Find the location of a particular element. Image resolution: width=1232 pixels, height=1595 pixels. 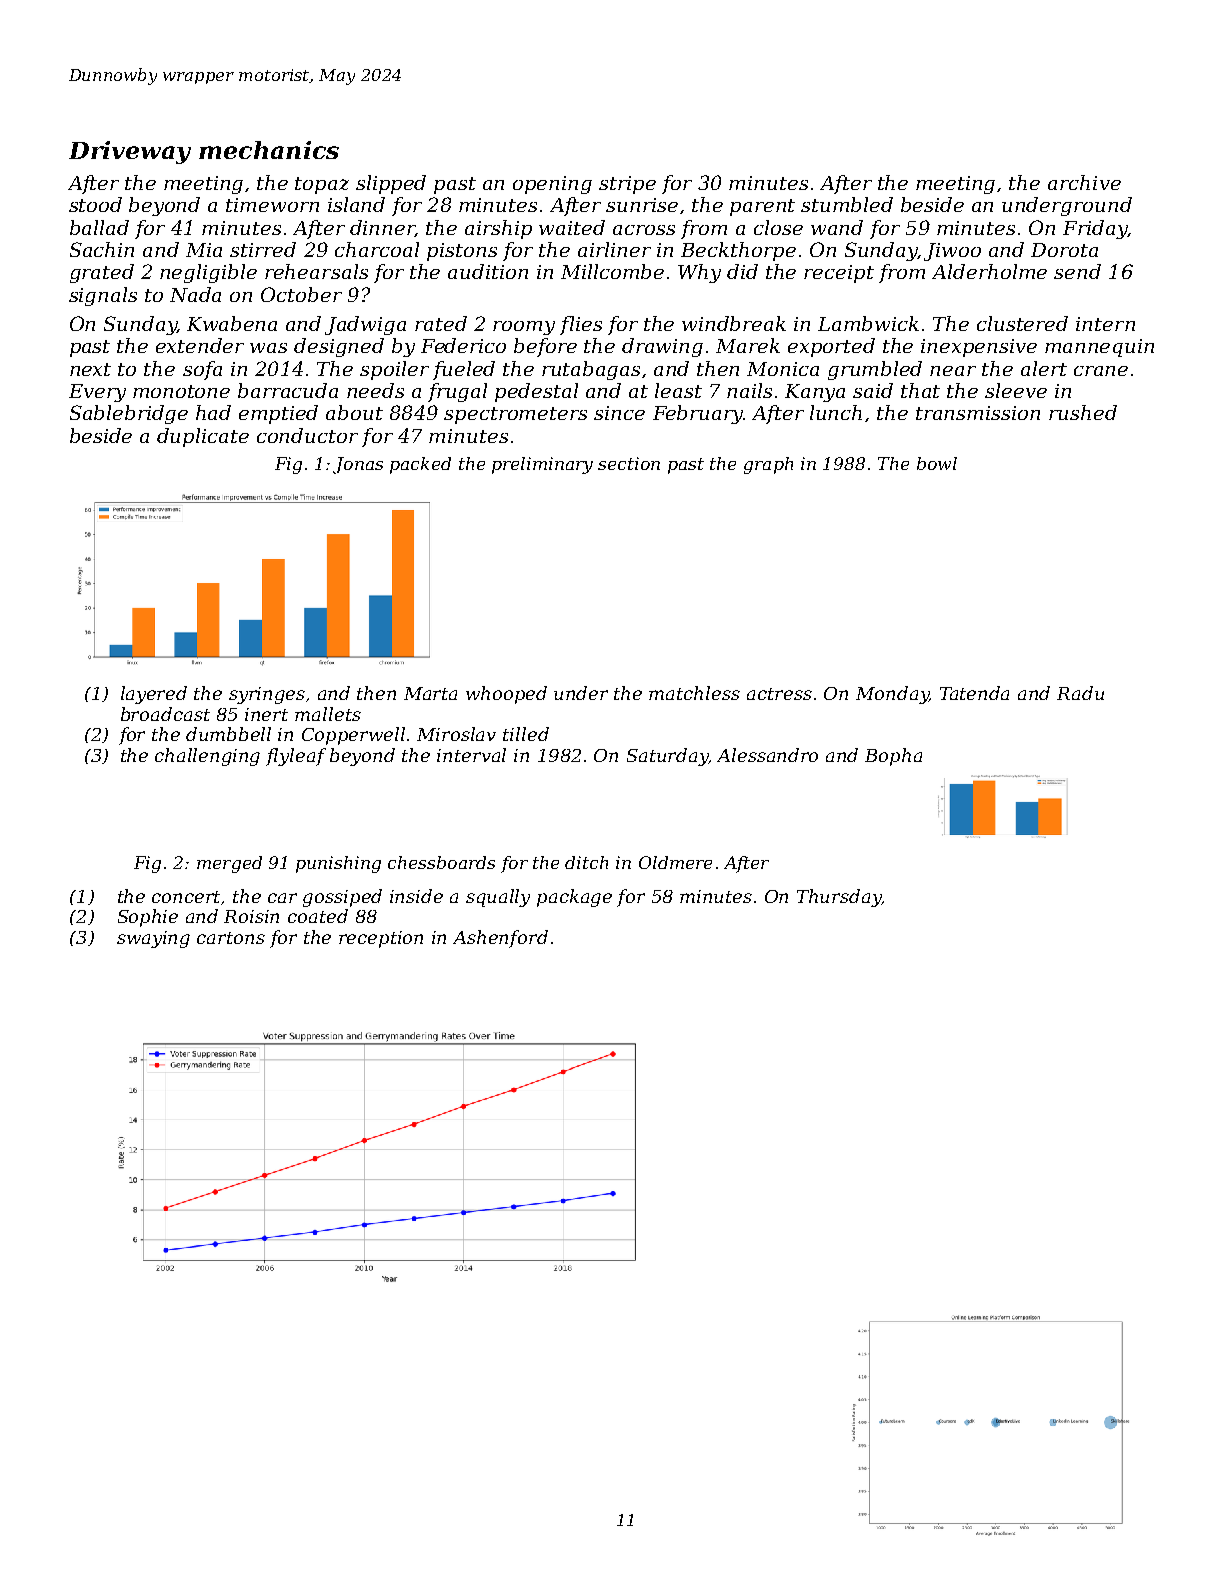

section is located at coordinates (629, 463).
